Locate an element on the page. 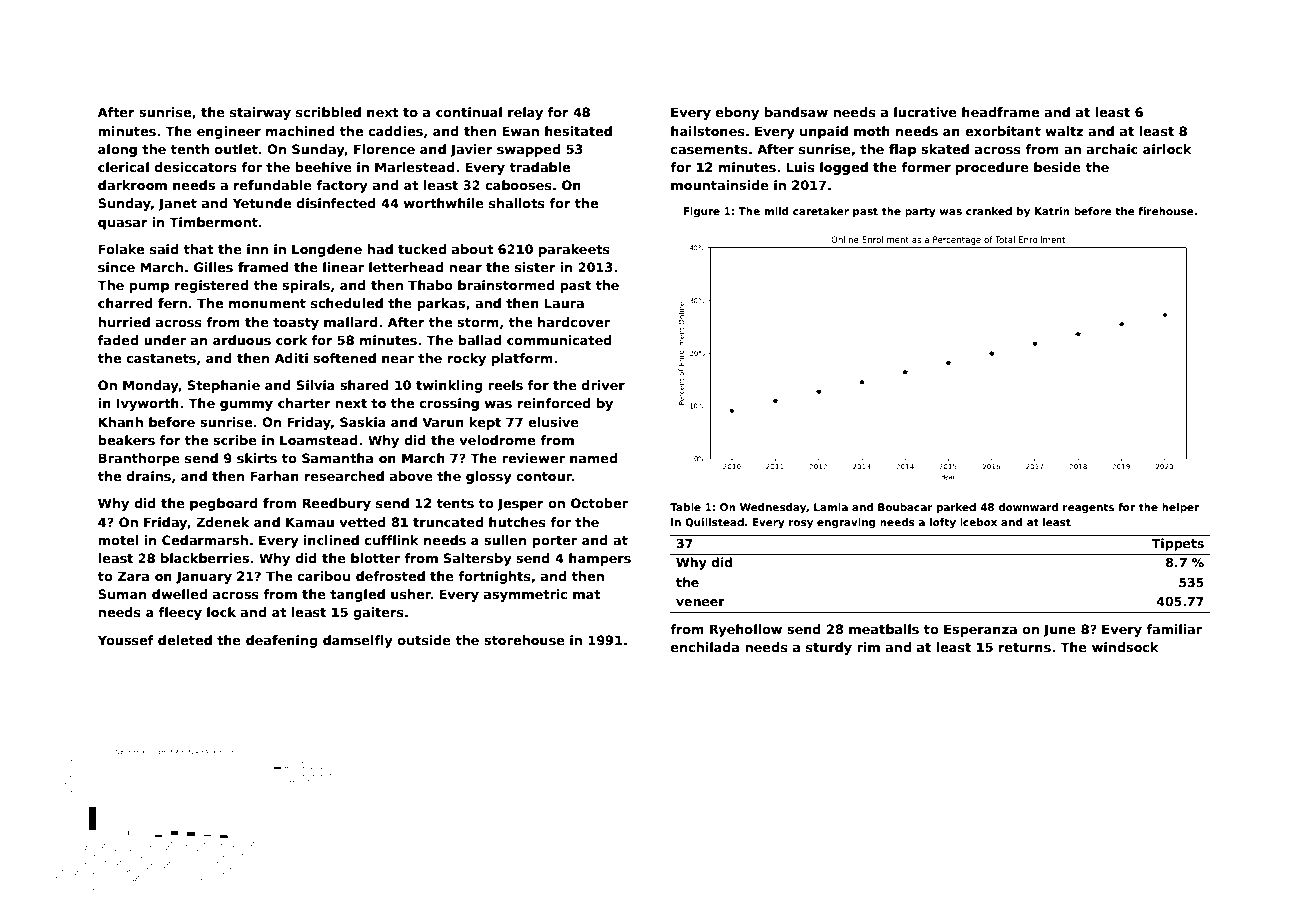  arduous is located at coordinates (242, 340).
